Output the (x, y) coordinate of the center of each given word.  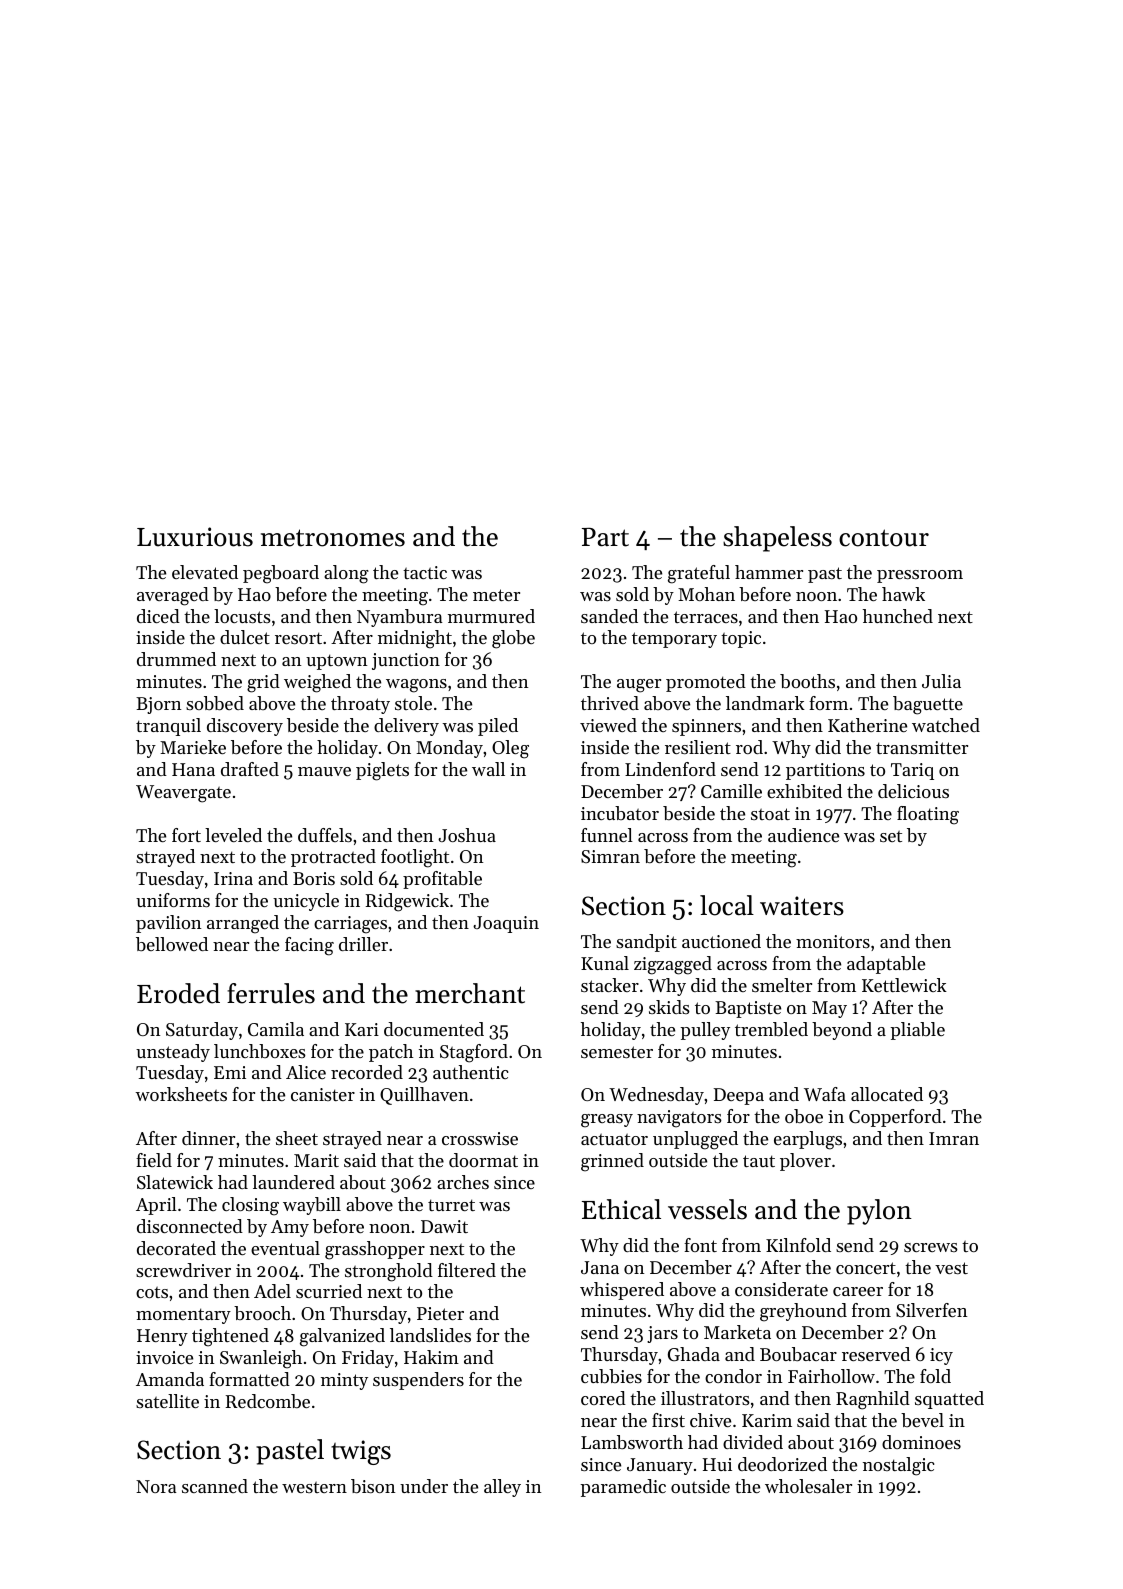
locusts (242, 616)
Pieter (440, 1313)
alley (502, 1488)
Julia (941, 681)
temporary (674, 640)
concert (866, 1268)
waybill (312, 1206)
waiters (802, 906)
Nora (156, 1486)
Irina (233, 878)
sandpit (646, 943)
